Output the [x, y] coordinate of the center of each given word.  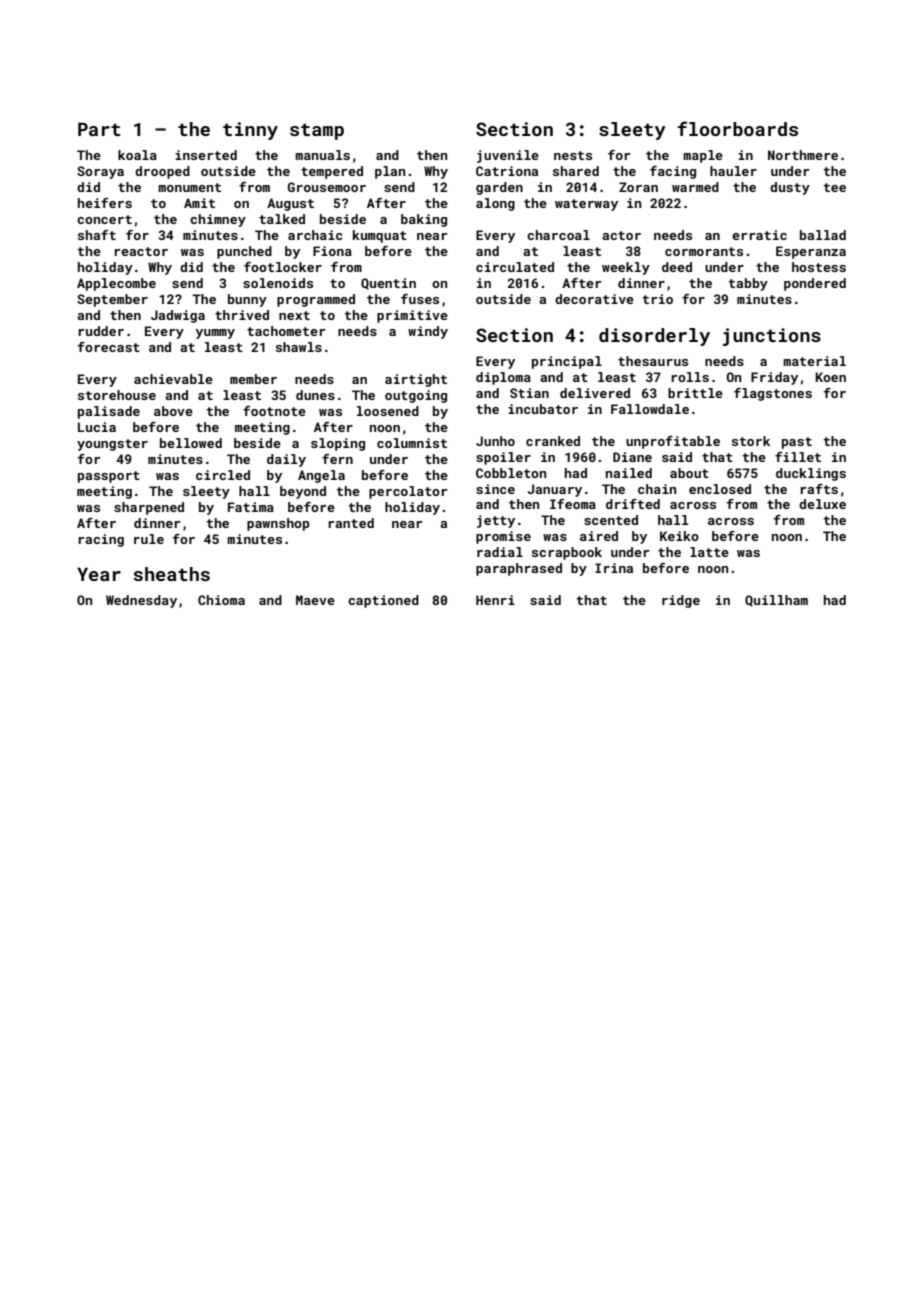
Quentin [388, 284]
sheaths [172, 574]
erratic [759, 235]
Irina [614, 568]
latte [709, 552]
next [294, 315]
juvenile [508, 156]
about [689, 473]
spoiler [503, 458]
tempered [332, 172]
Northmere [803, 155]
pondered [815, 284]
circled [223, 475]
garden [499, 188]
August [290, 204]
